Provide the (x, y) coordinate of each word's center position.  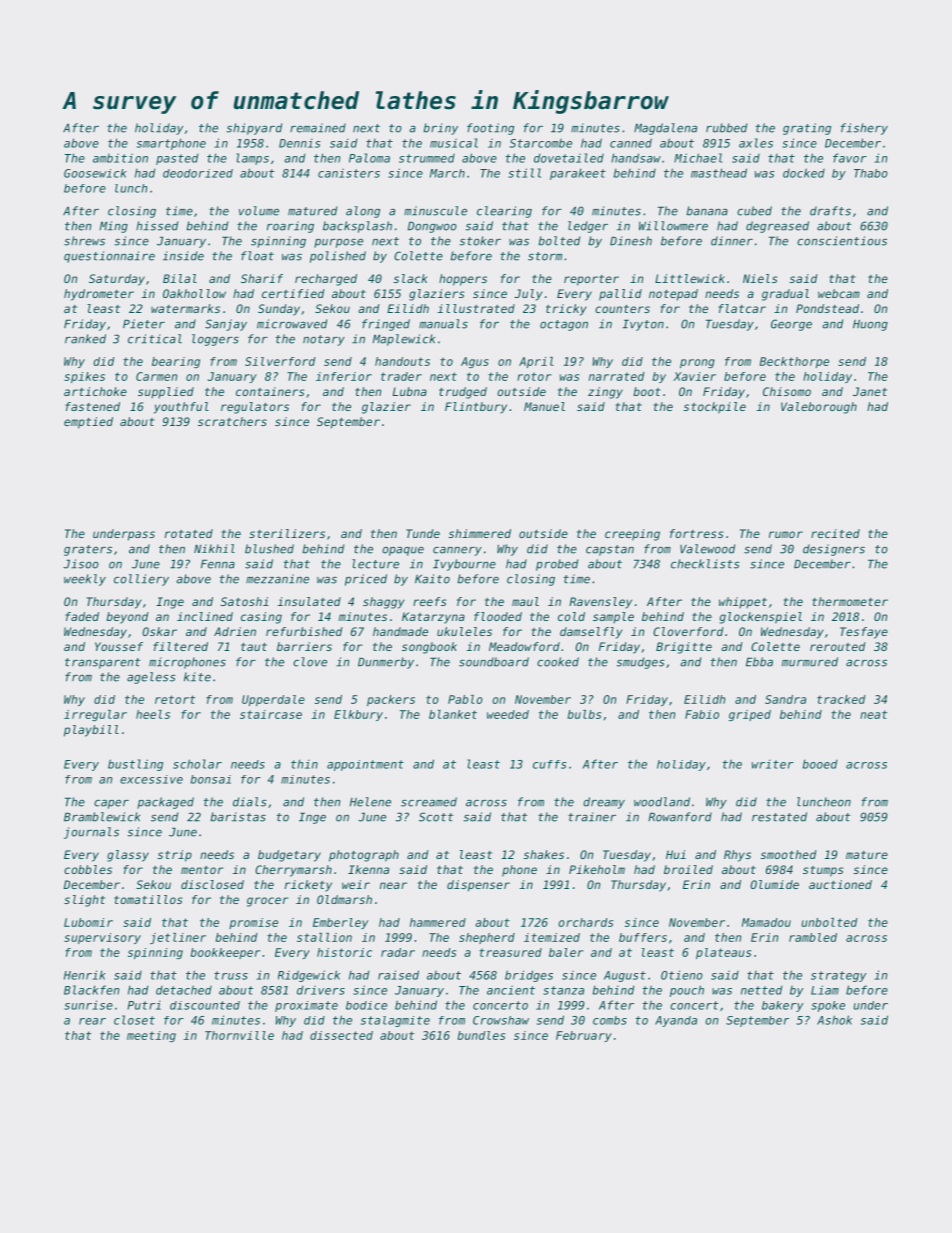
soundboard (494, 662)
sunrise (88, 1005)
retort (175, 699)
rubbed (726, 128)
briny (440, 129)
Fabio (702, 714)
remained (318, 128)
